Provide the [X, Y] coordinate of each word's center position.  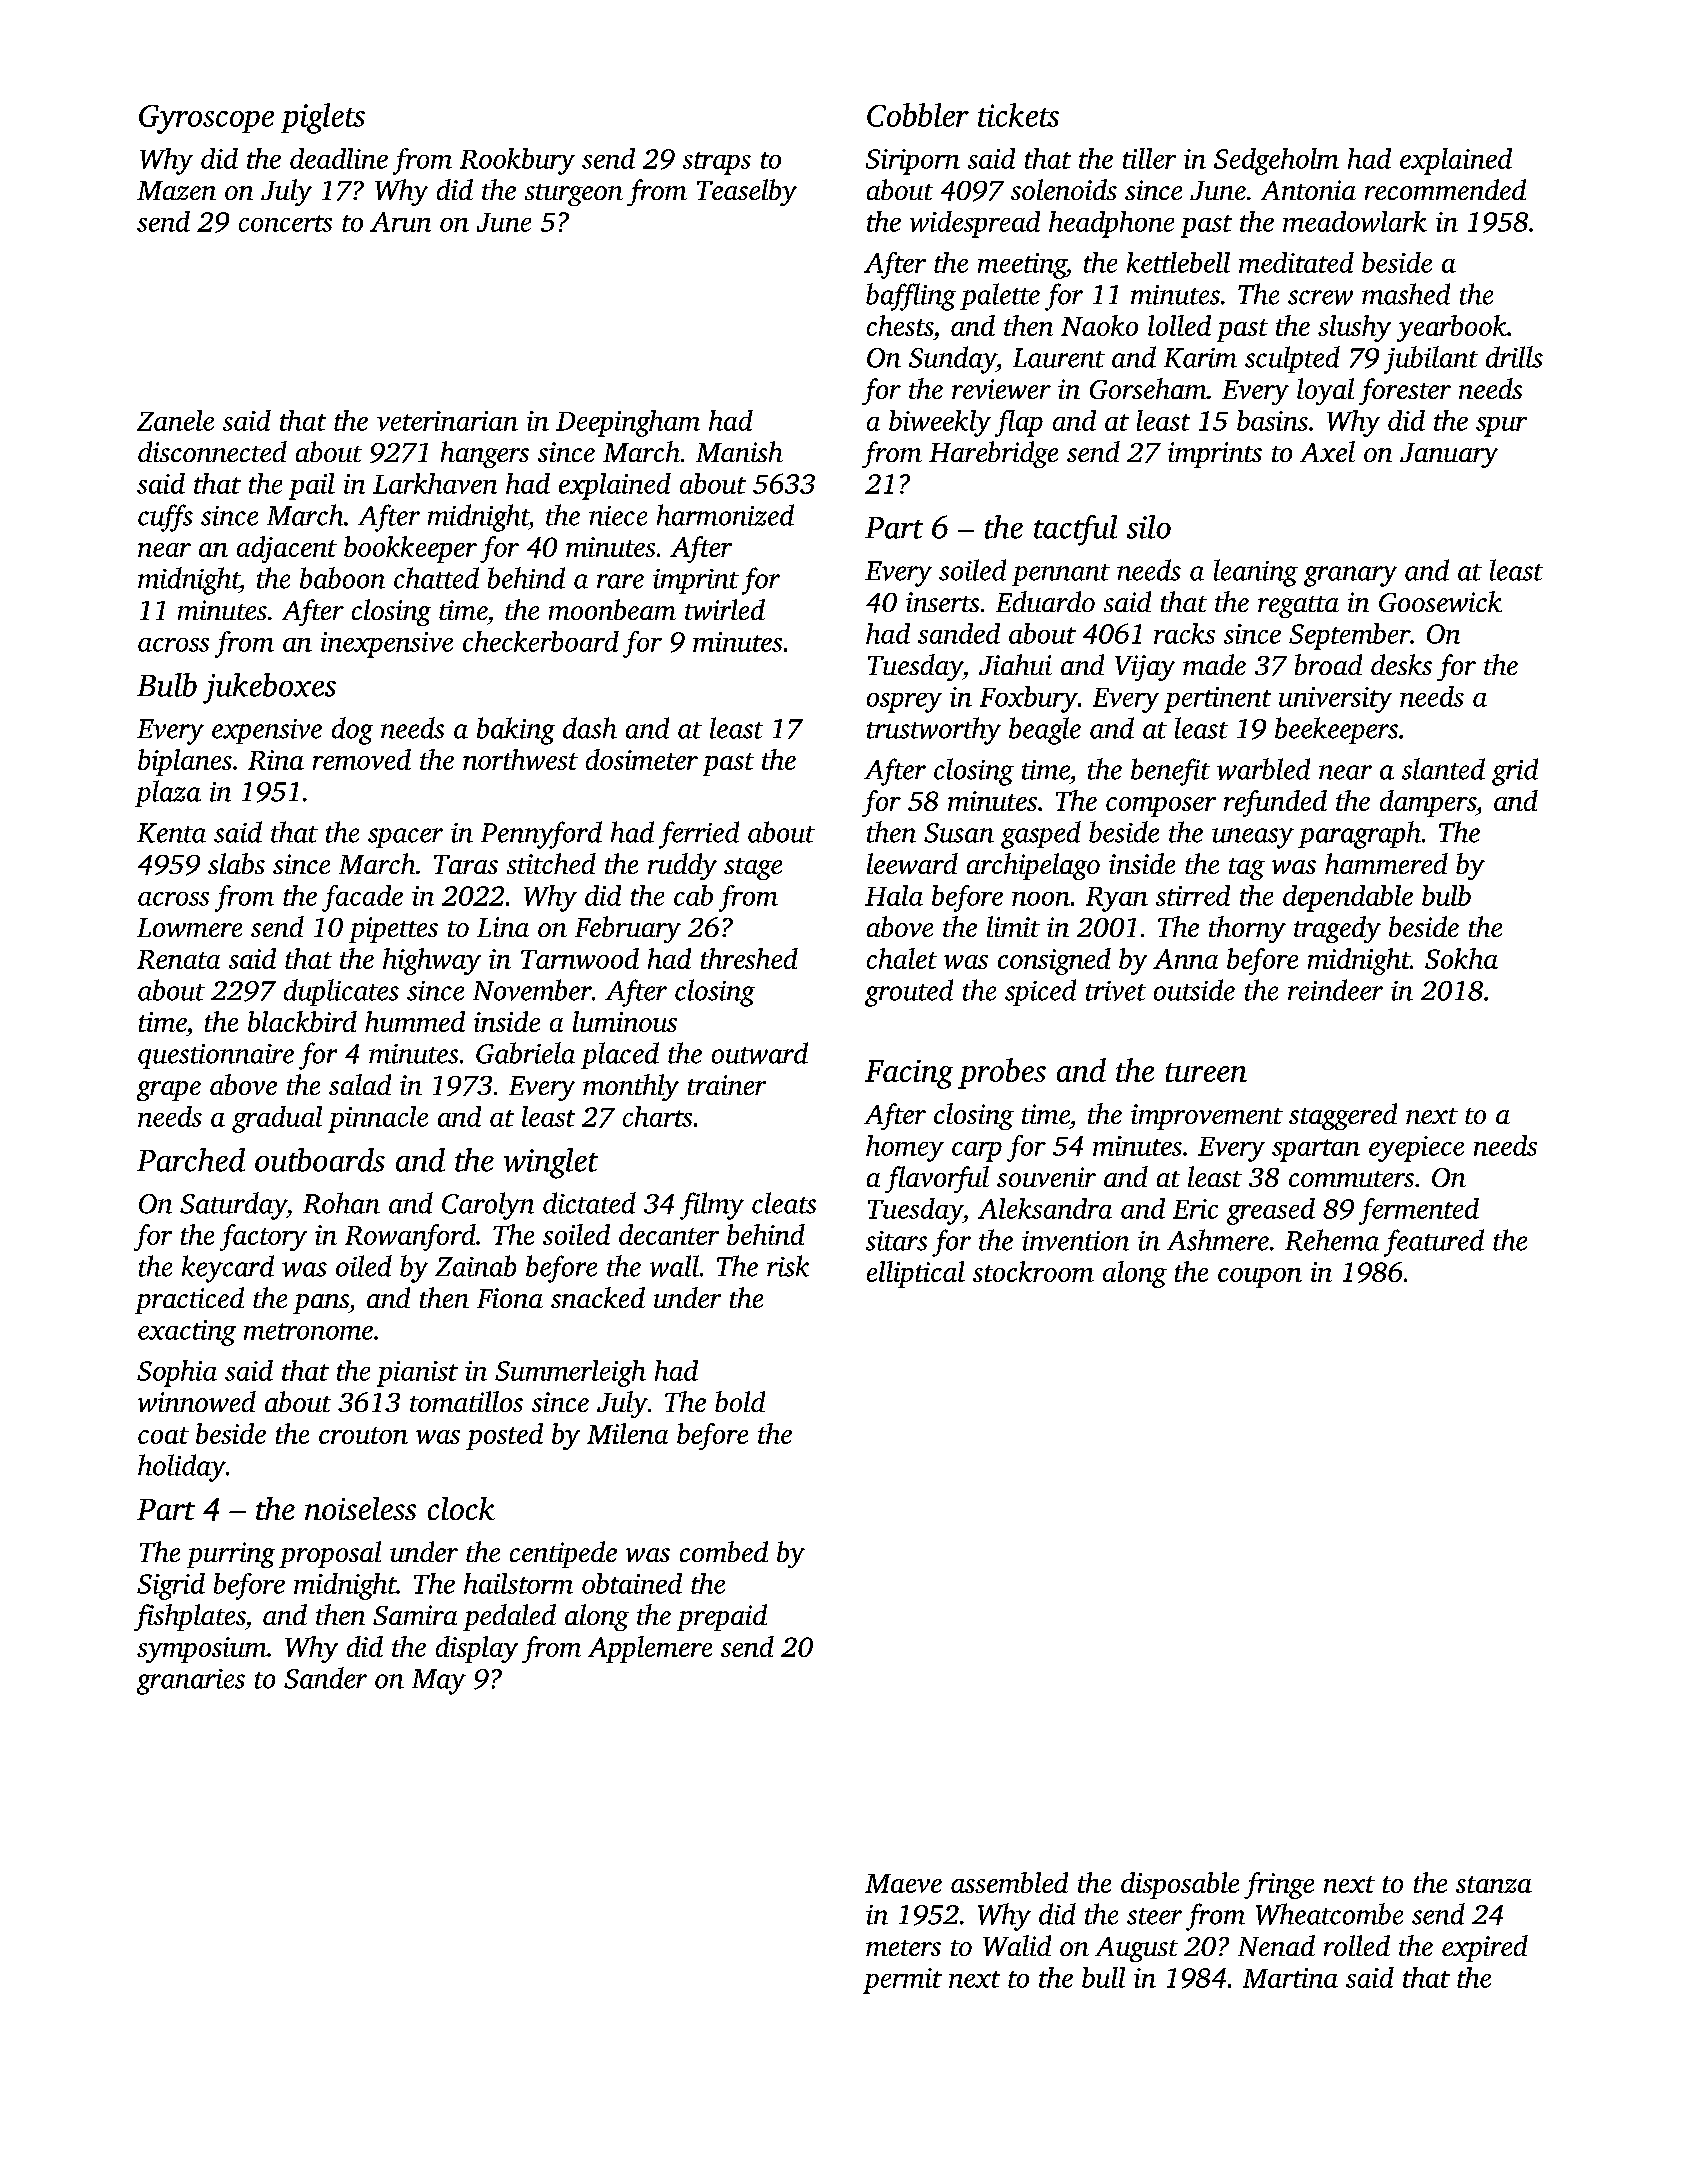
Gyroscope [206, 119]
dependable [1348, 898]
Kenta [171, 833]
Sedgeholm [1276, 161]
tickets [1018, 115]
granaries [191, 1682]
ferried [699, 835]
